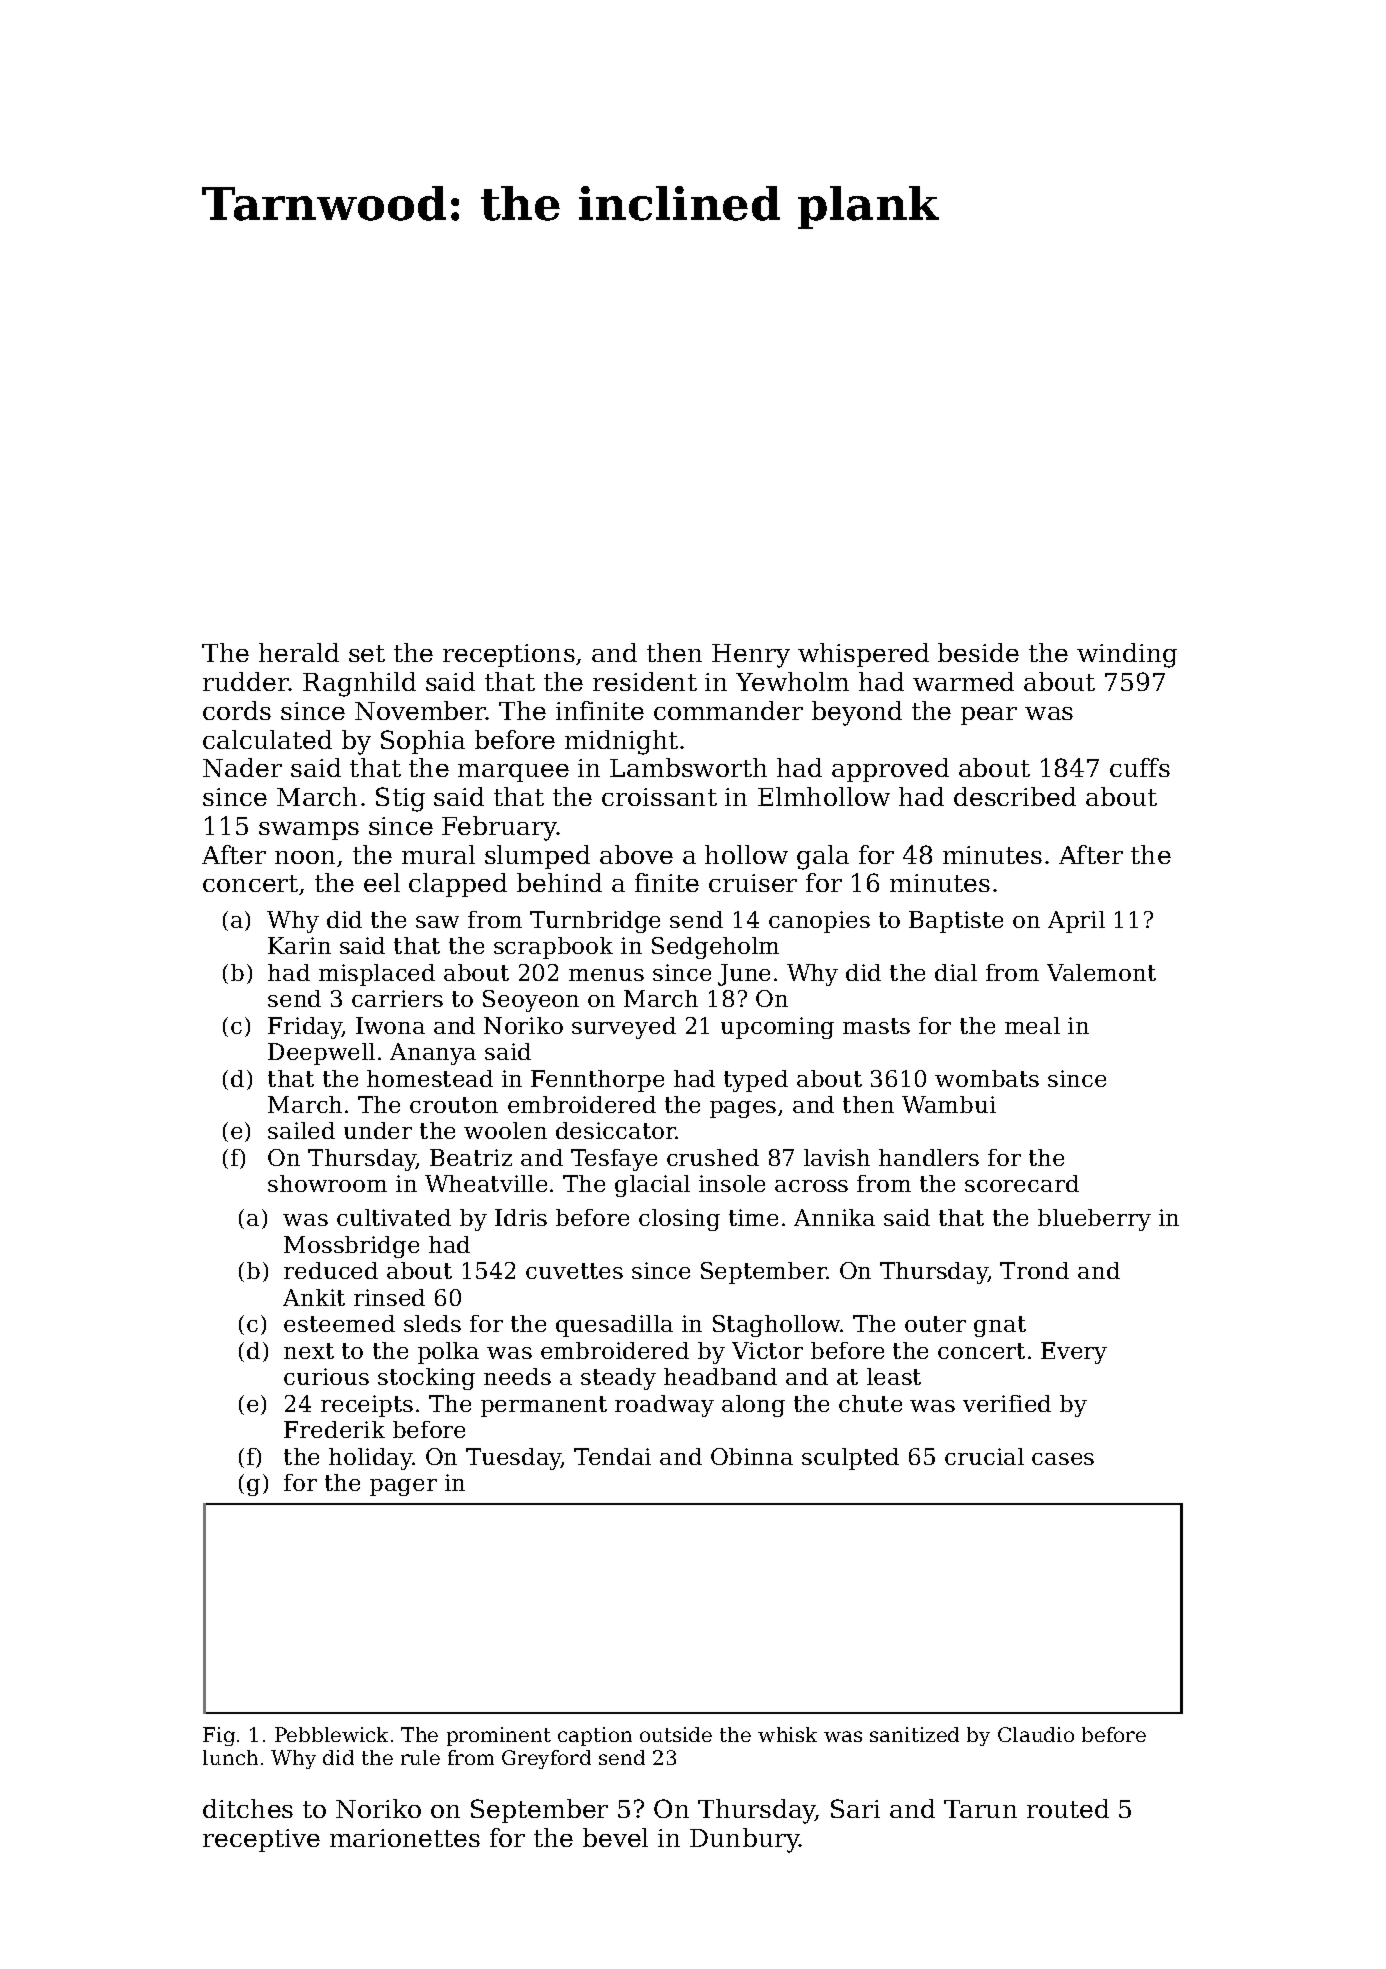 Image resolution: width=1386 pixels, height=1969 pixels. What do you see at coordinates (261, 1840) in the screenshot?
I see `receptive` at bounding box center [261, 1840].
